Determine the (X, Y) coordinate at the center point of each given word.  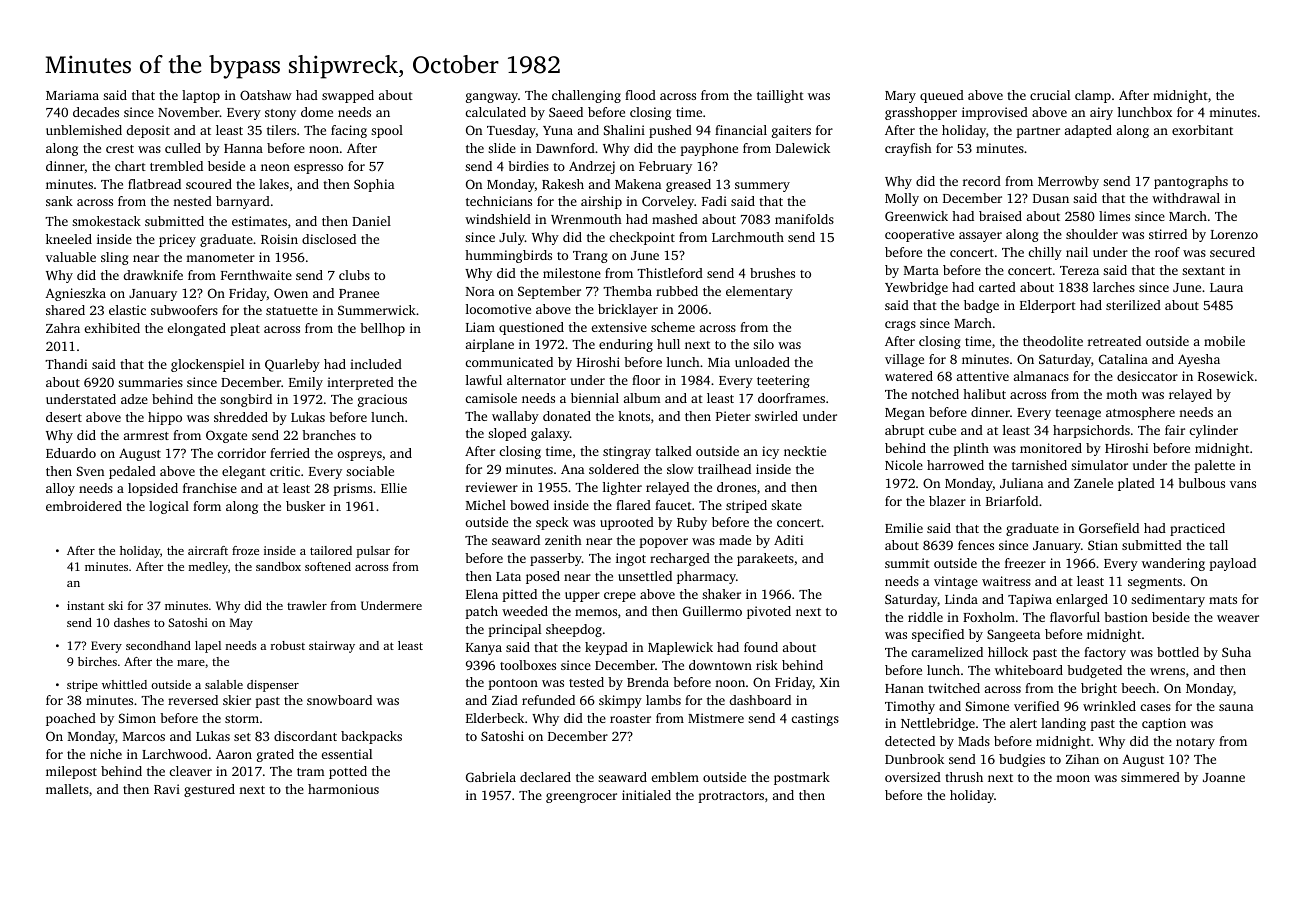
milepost (71, 772)
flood (640, 95)
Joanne (1224, 777)
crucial (1050, 95)
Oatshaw (266, 95)
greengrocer (581, 798)
